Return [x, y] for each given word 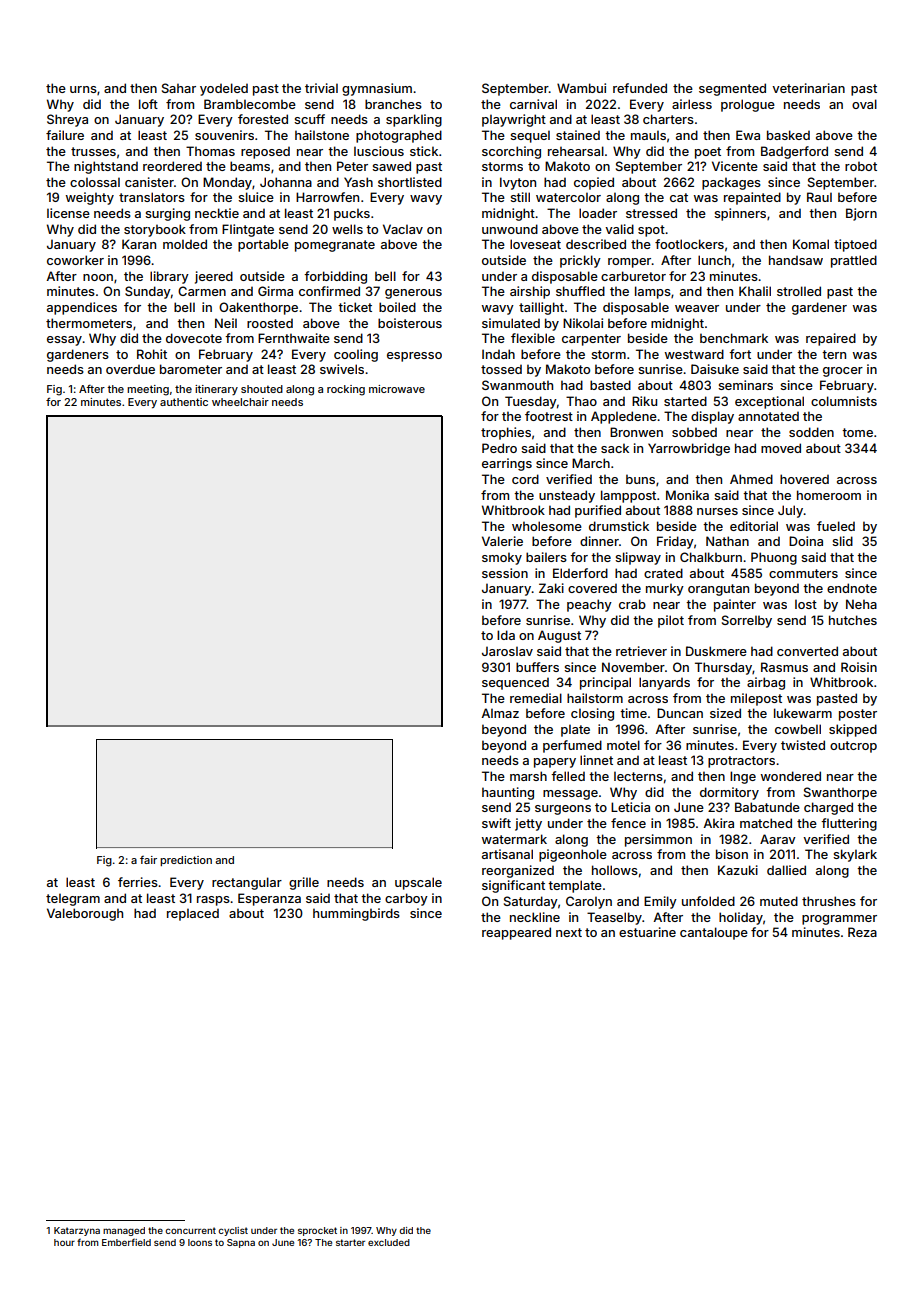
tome [857, 432]
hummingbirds [356, 914]
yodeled [224, 89]
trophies [506, 433]
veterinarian [808, 88]
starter [350, 1242]
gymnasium [377, 89]
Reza [862, 932]
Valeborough [85, 914]
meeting [148, 390]
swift [496, 823]
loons [200, 1242]
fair [148, 860]
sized [725, 713]
